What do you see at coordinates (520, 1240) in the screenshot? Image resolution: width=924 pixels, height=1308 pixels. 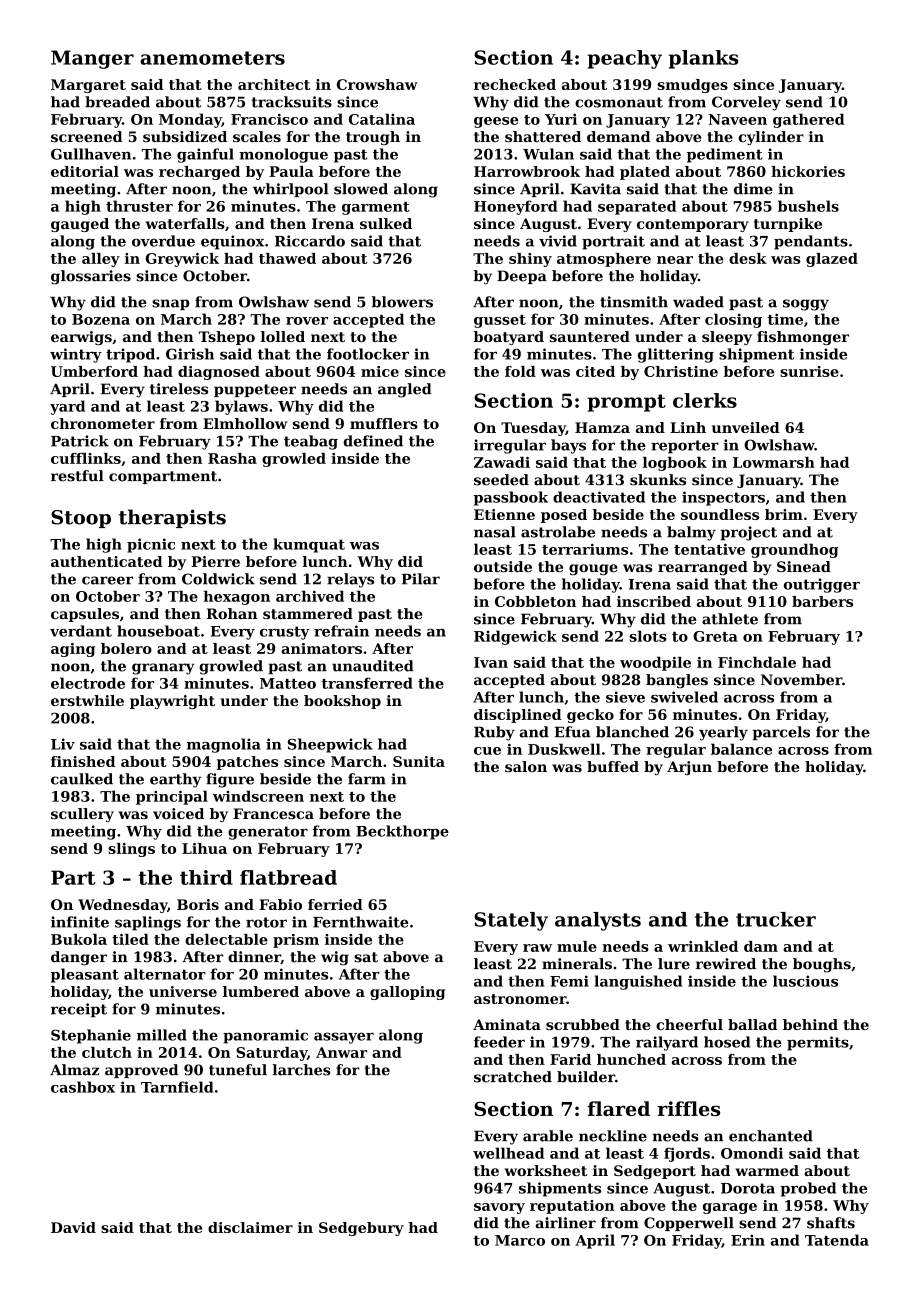 I see `Marco` at bounding box center [520, 1240].
